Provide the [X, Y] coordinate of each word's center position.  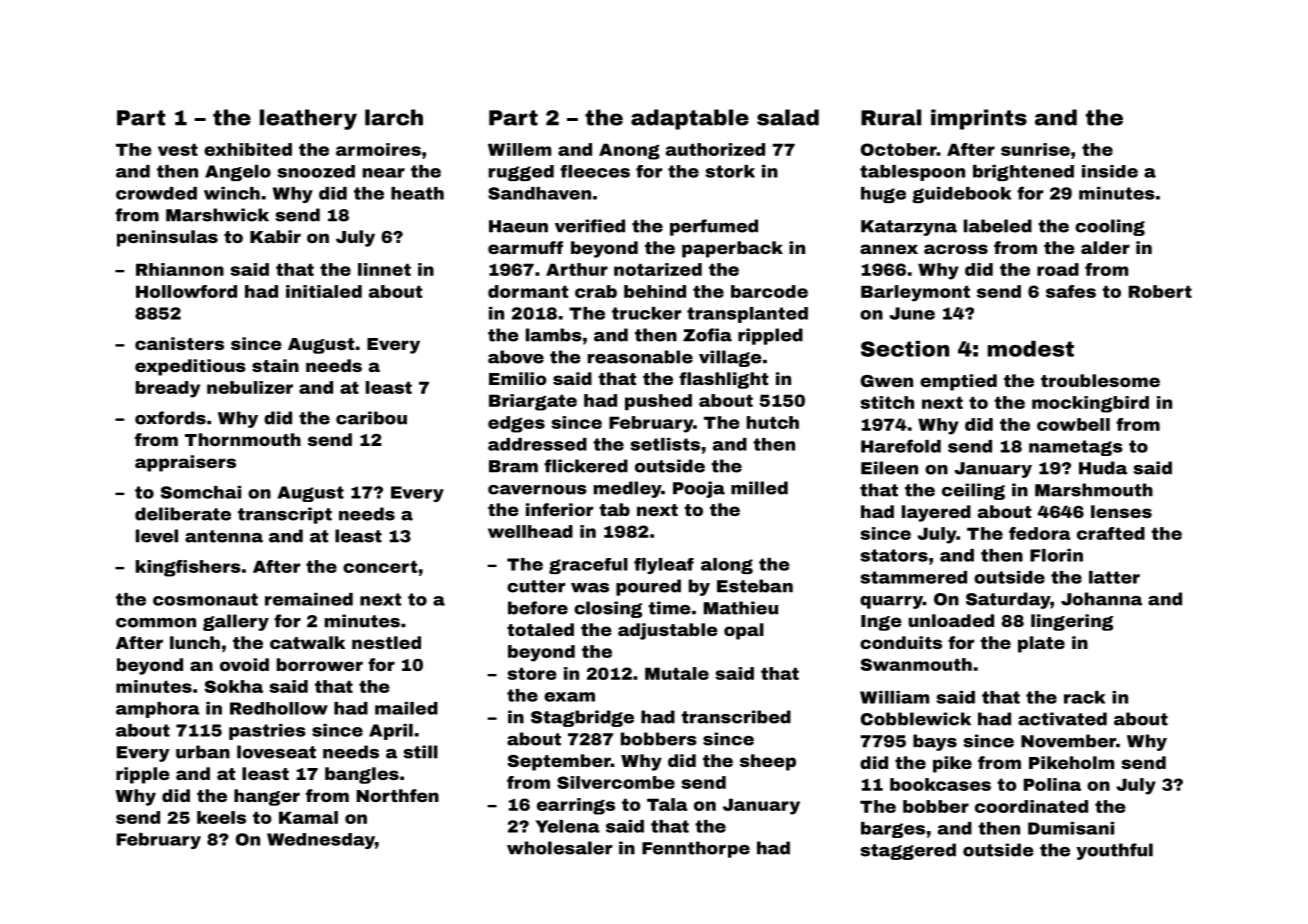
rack [1084, 697]
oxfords [170, 418]
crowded [156, 193]
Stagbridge [582, 718]
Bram [513, 466]
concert [380, 566]
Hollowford [186, 291]
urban [203, 752]
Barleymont [915, 293]
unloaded [951, 620]
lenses [1121, 511]
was [590, 588]
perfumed [714, 227]
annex [889, 249]
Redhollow [279, 708]
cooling [1110, 227]
